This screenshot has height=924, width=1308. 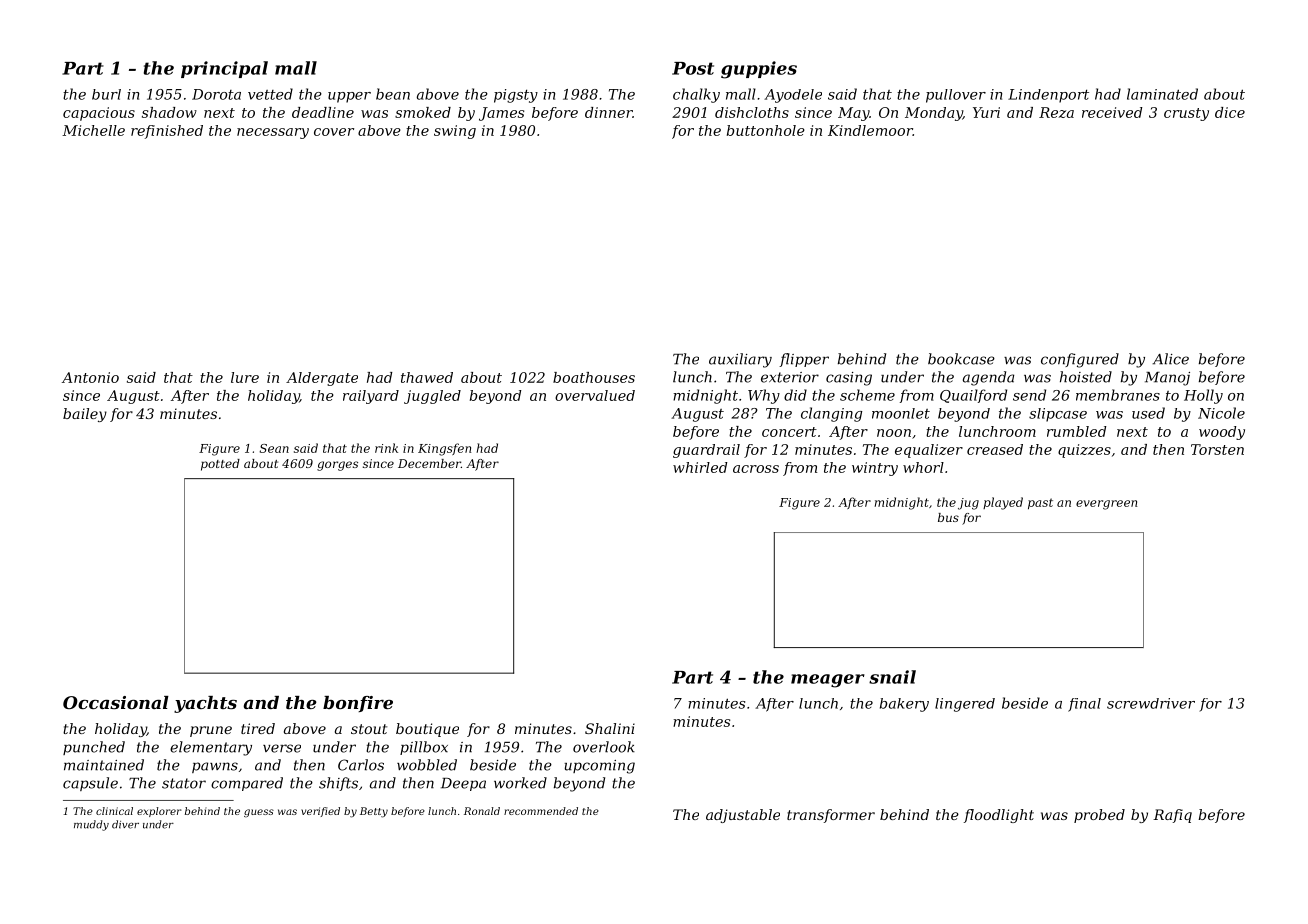 I want to click on floodlight, so click(x=999, y=816).
